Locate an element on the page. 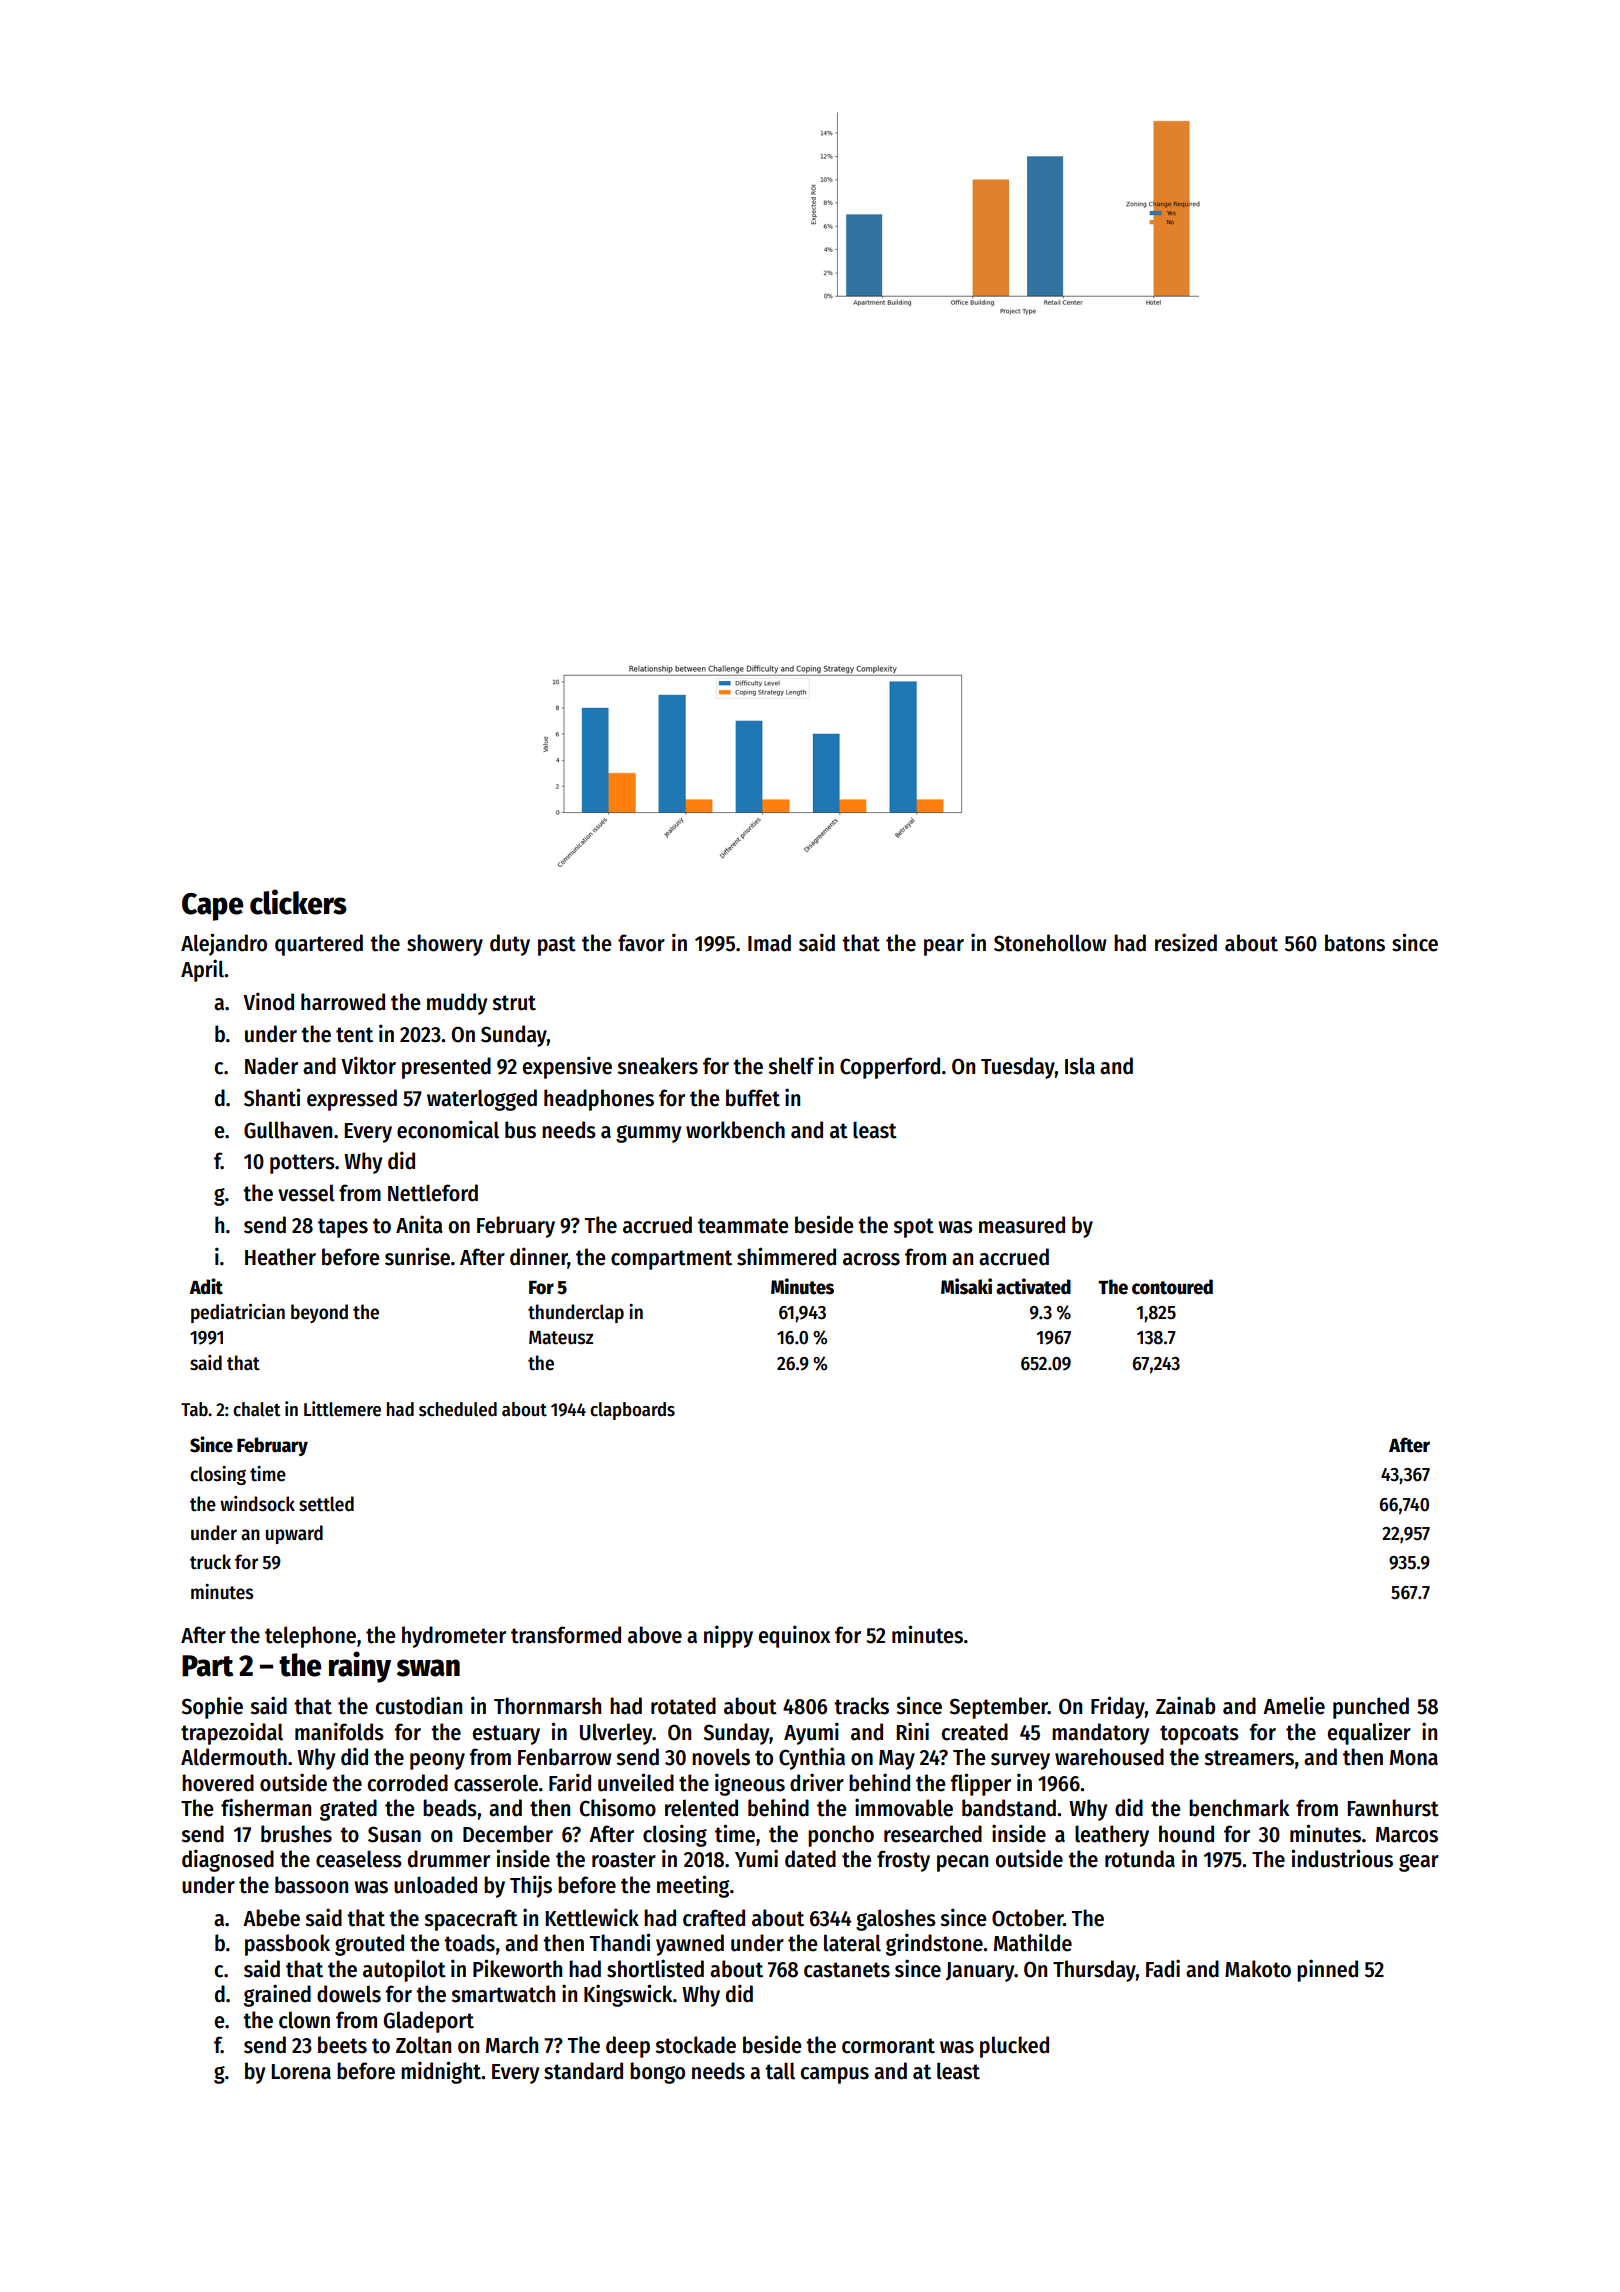  midnight is located at coordinates (441, 2072).
